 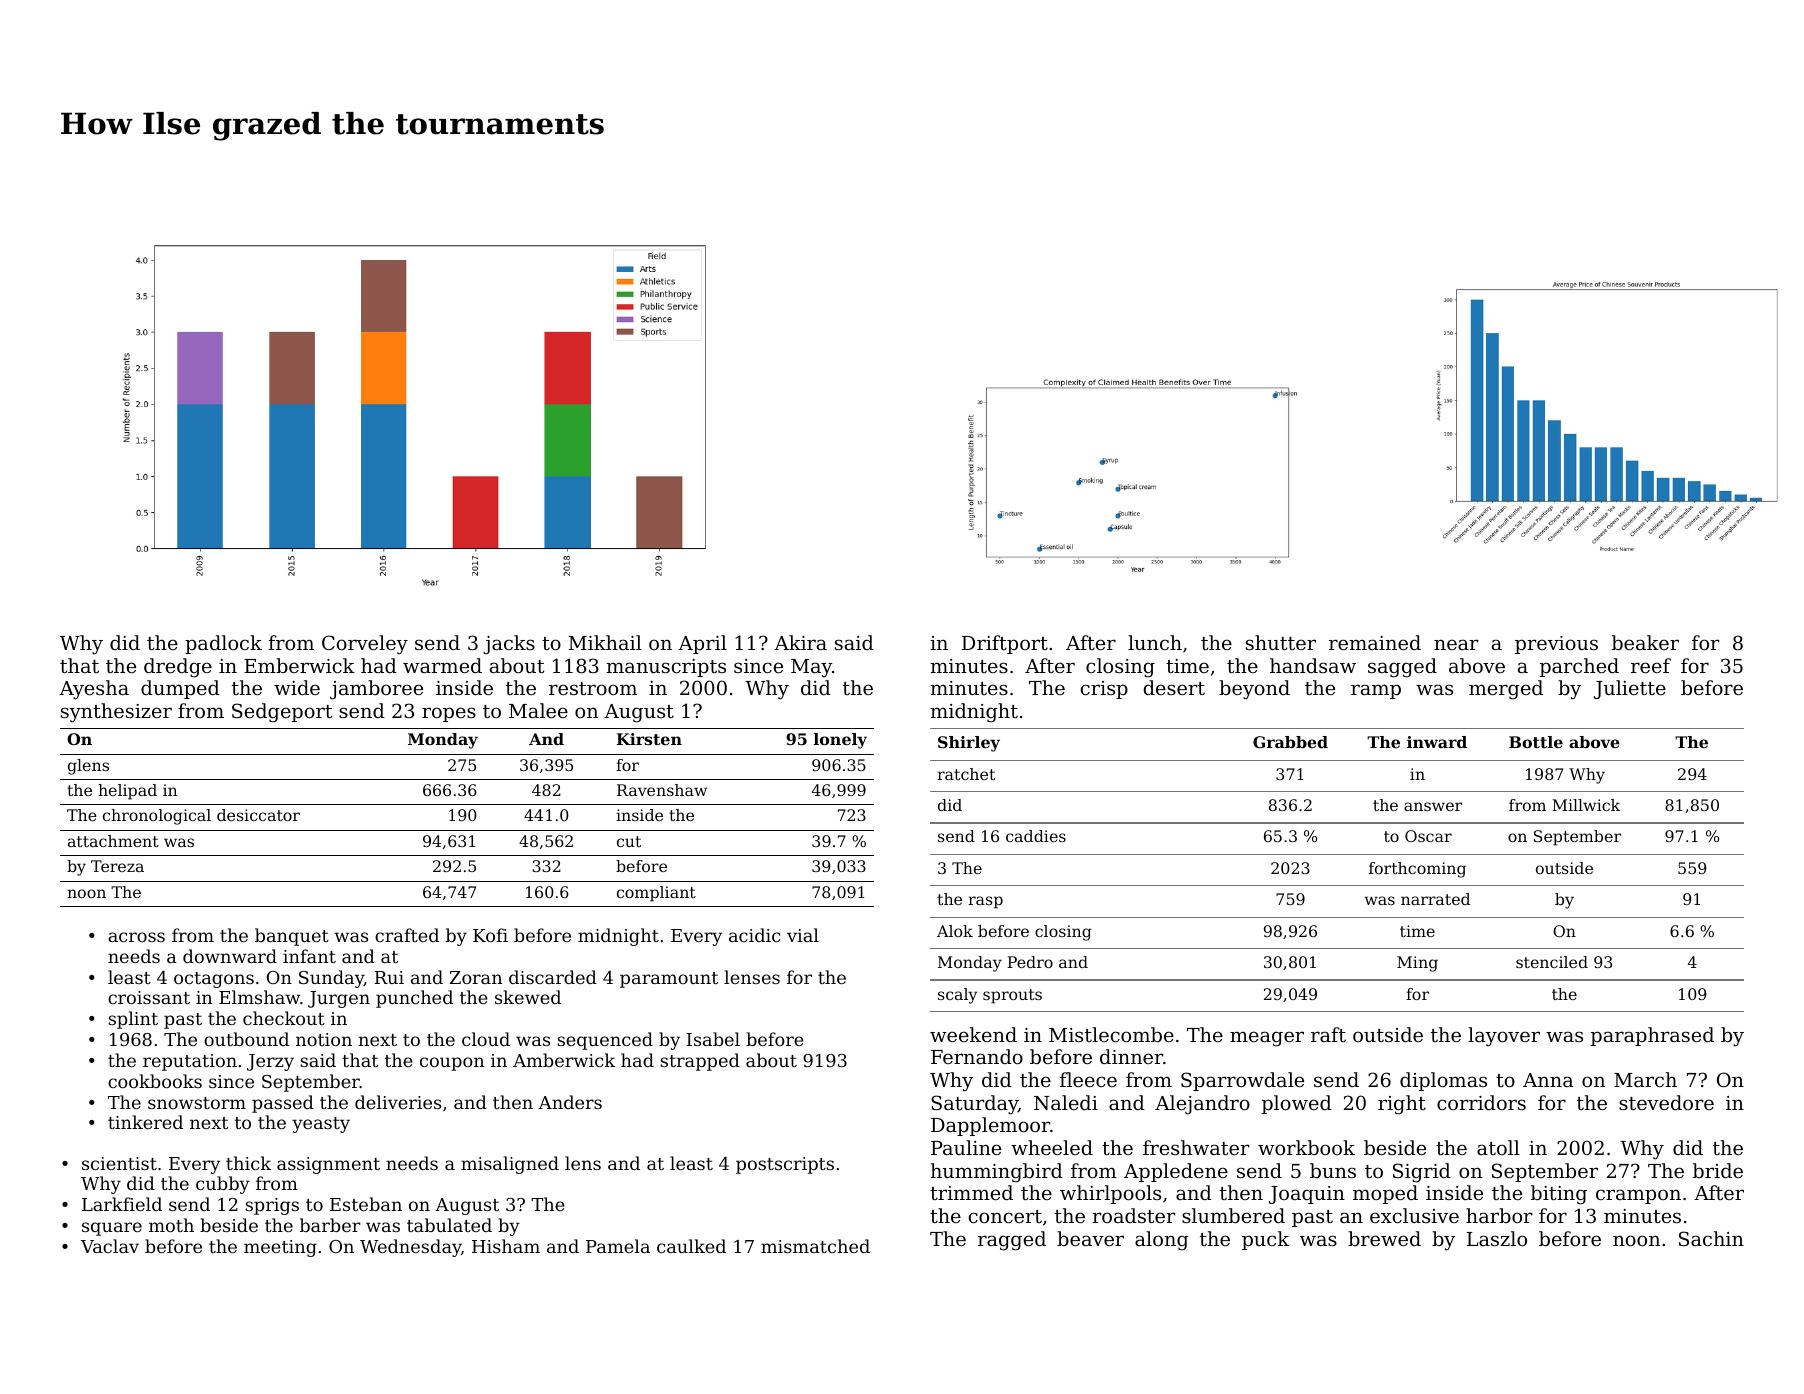 What do you see at coordinates (1005, 644) in the document?
I see `Driftport` at bounding box center [1005, 644].
